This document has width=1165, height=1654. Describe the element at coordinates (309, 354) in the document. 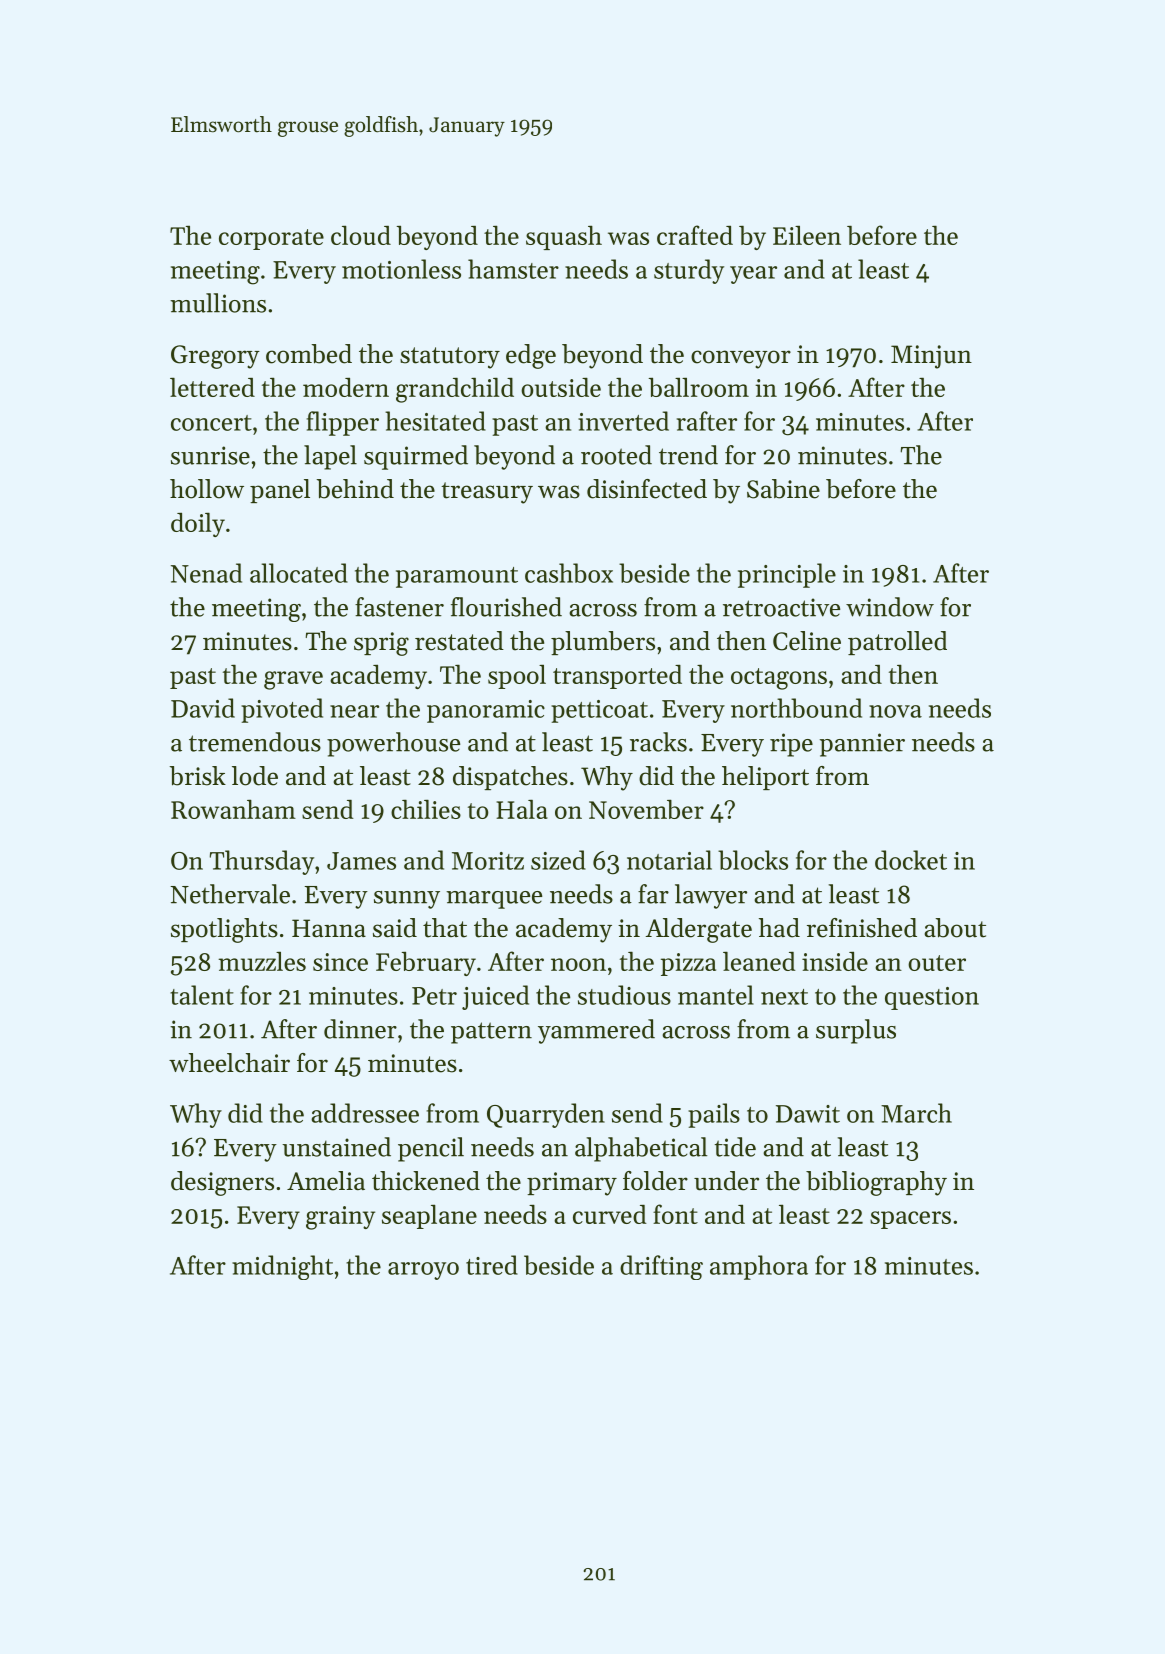

I see `combed` at that location.
